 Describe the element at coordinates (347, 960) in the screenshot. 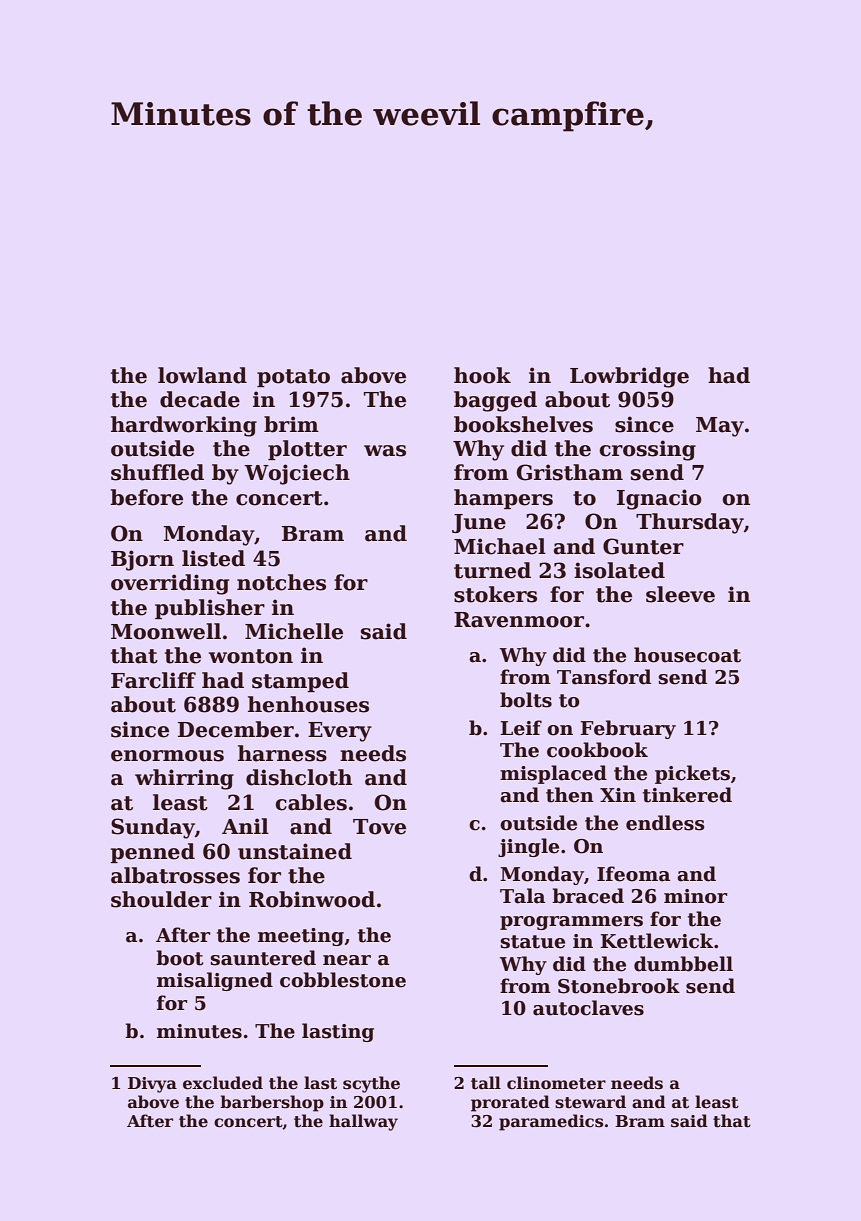

I see `near` at that location.
